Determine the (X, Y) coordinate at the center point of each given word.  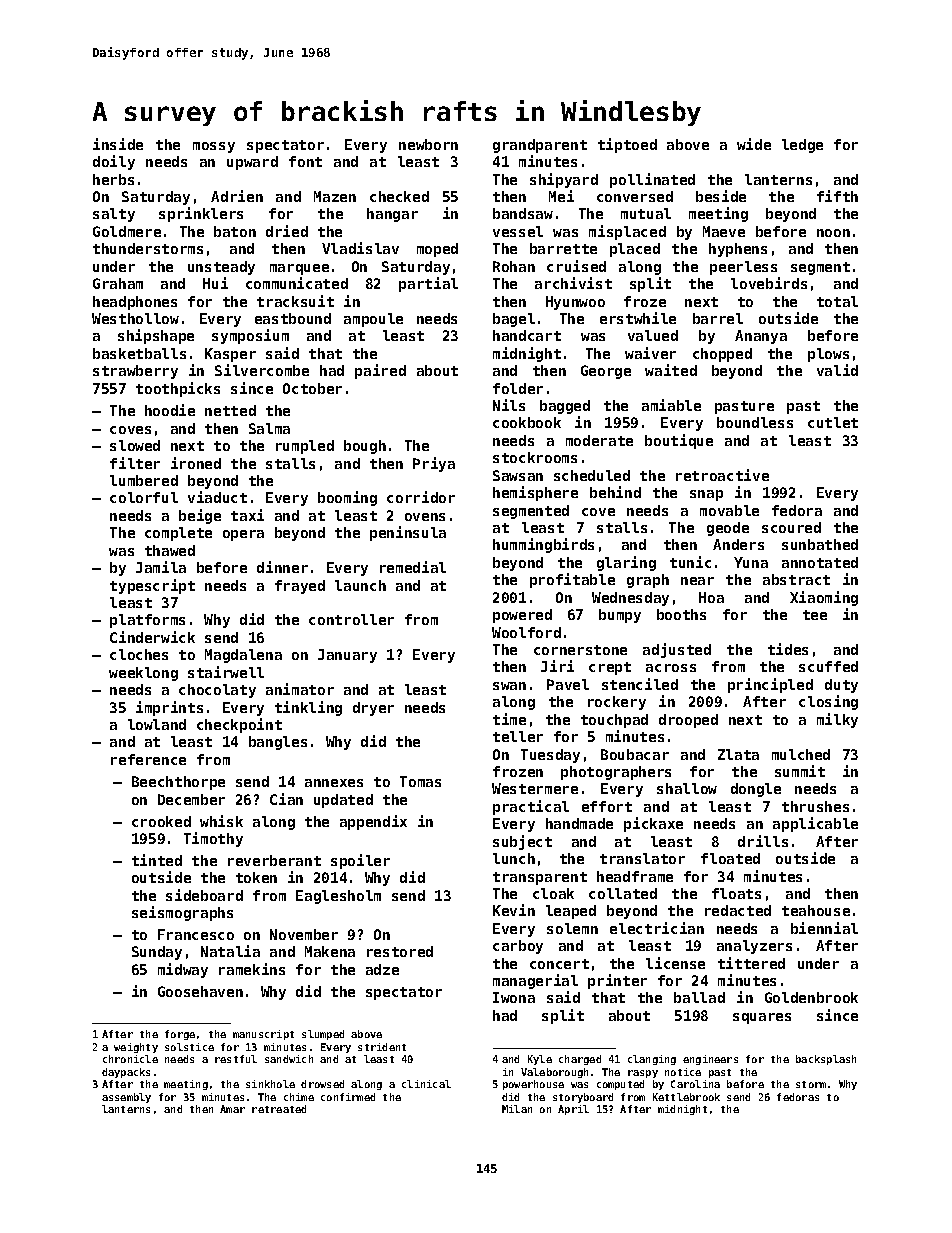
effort (607, 806)
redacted (738, 910)
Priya (434, 464)
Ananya (761, 337)
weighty (136, 1048)
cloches (139, 654)
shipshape (156, 336)
